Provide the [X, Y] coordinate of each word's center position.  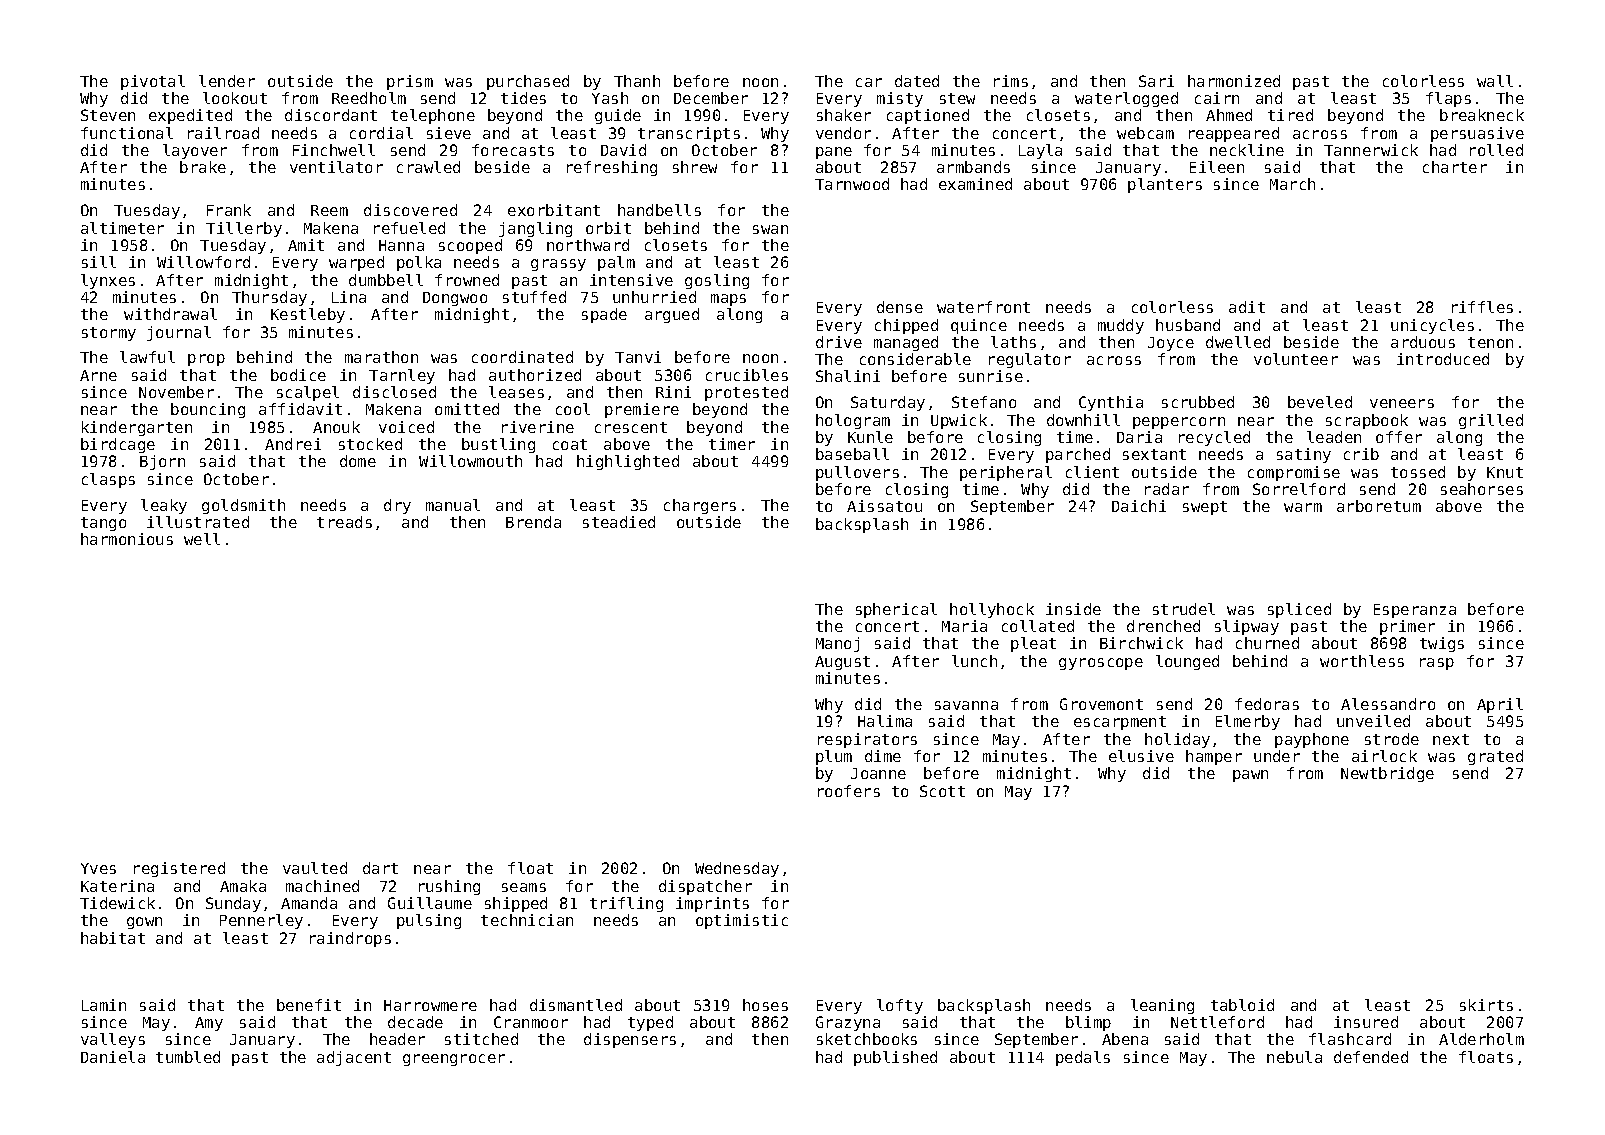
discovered [410, 210]
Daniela [113, 1057]
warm [1303, 507]
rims [1011, 81]
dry [397, 506]
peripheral [1006, 473]
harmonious [127, 539]
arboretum [1379, 506]
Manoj [837, 644]
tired [1290, 115]
